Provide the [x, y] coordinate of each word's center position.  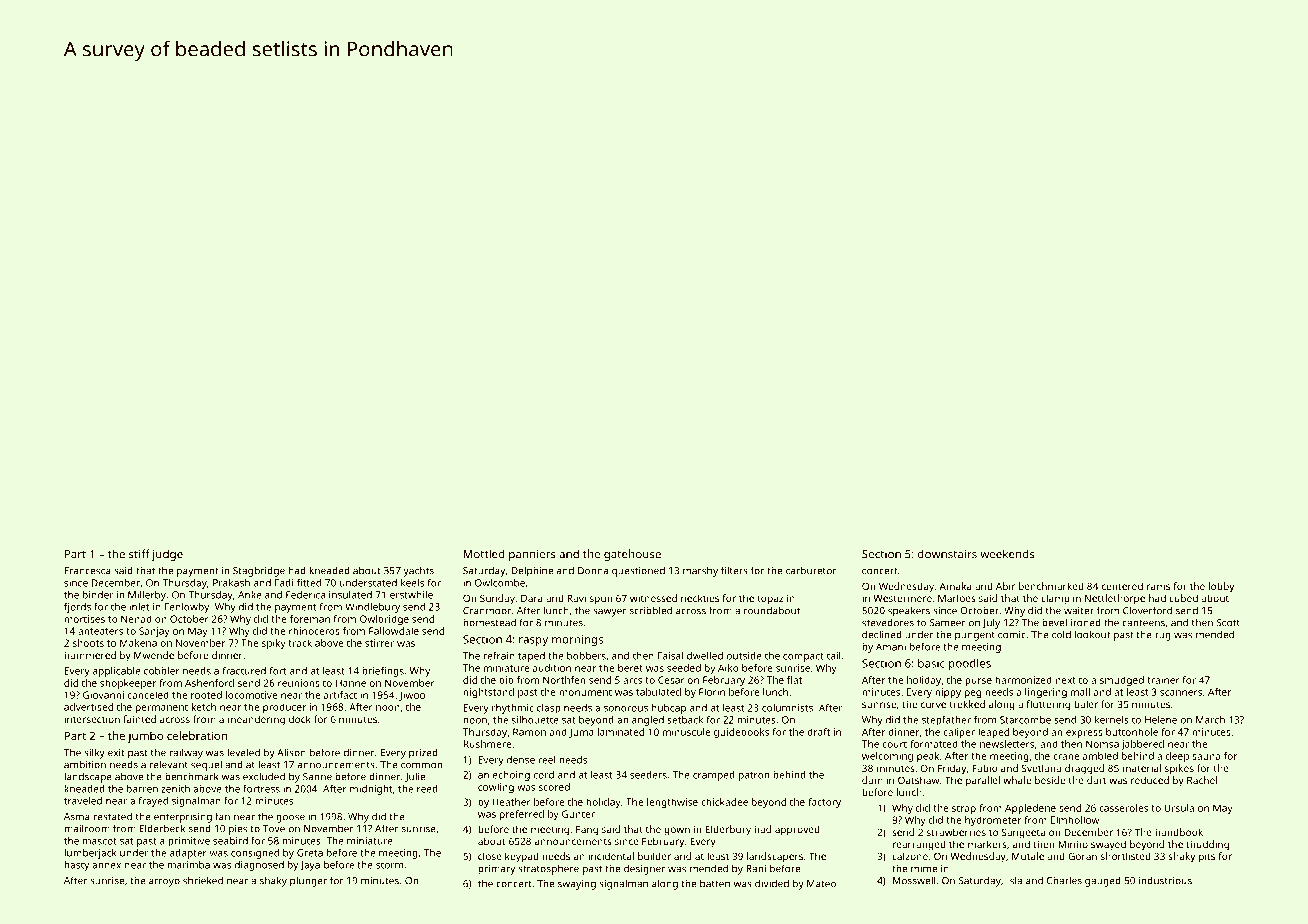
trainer [1163, 680]
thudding [1207, 845]
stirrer [379, 643]
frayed [153, 802]
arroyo [164, 882]
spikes [1179, 769]
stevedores [888, 623]
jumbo [145, 737]
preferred [522, 815]
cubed [1183, 598]
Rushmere [487, 744]
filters [734, 570]
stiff [139, 554]
